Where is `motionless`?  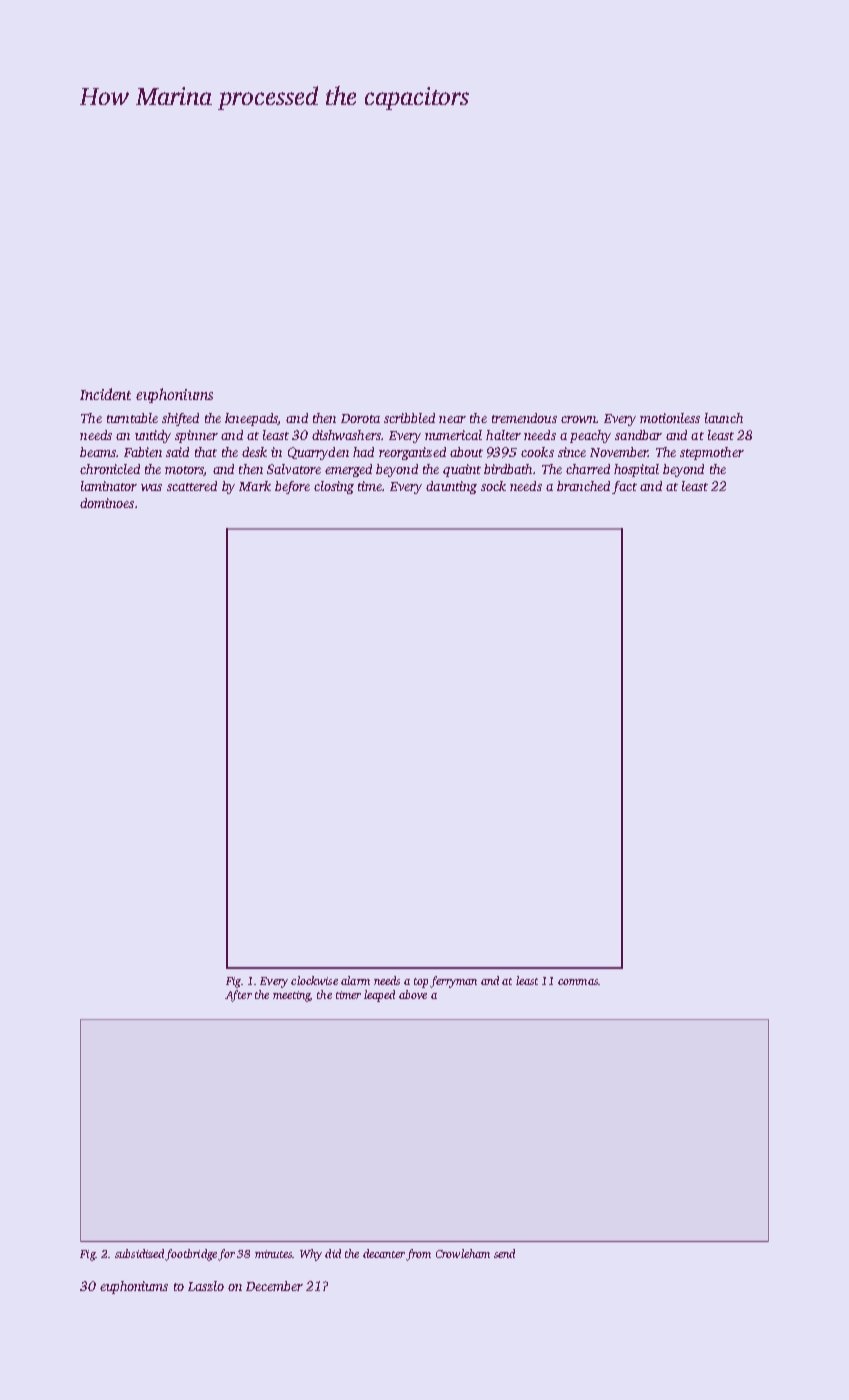 motionless is located at coordinates (670, 418).
